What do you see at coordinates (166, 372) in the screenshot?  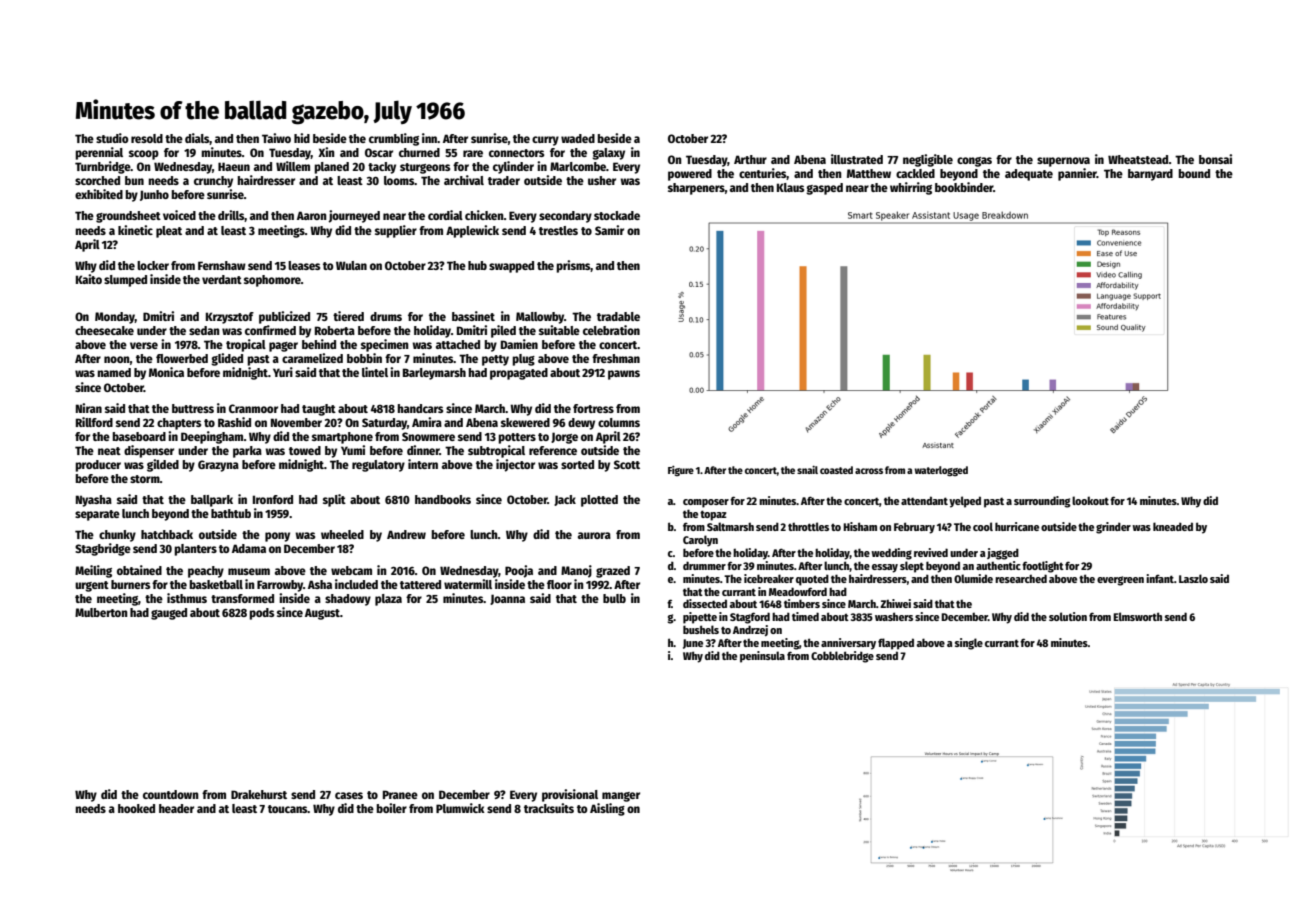 I see `Monica` at bounding box center [166, 372].
